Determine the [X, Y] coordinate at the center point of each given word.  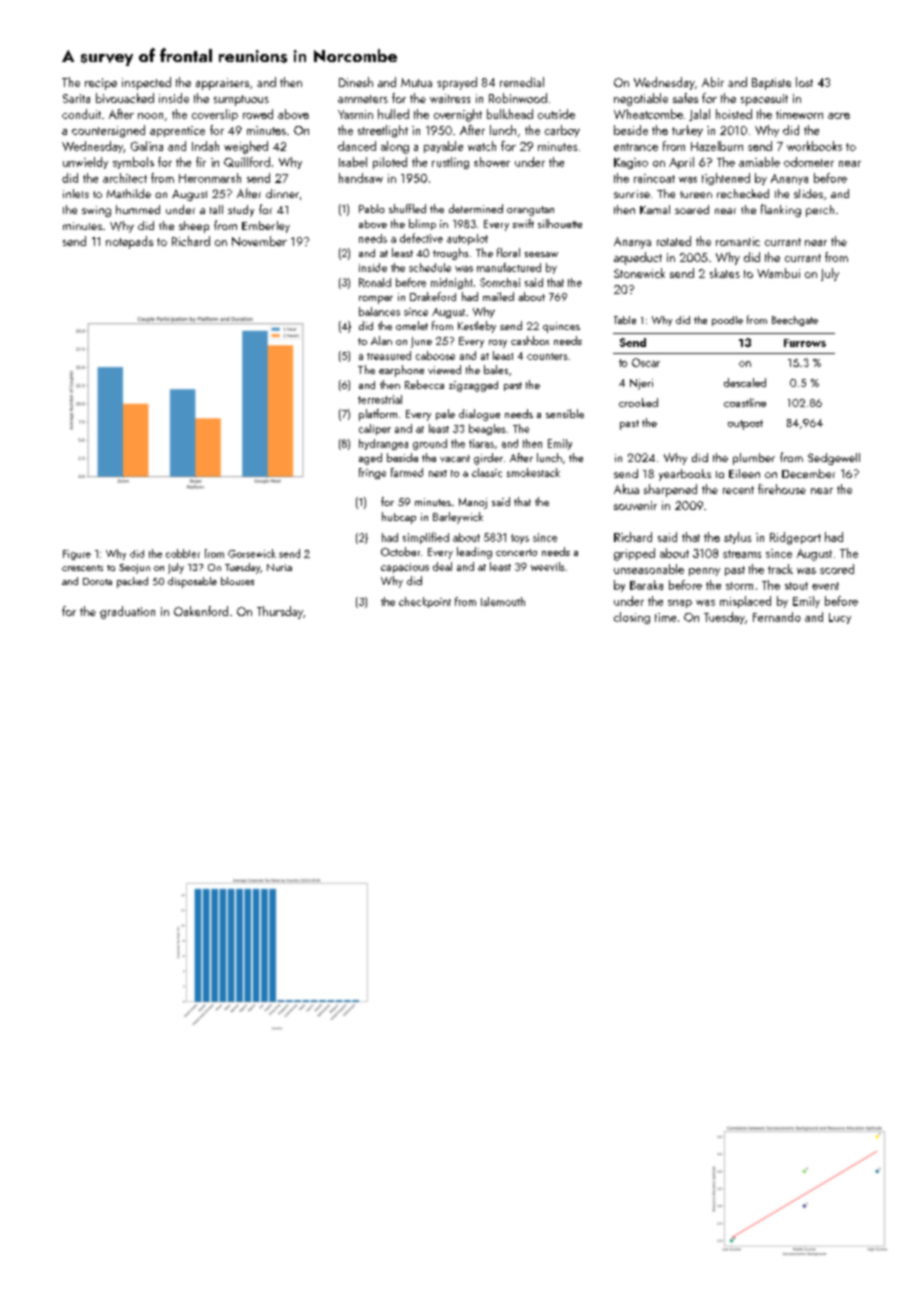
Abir [713, 82]
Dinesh [356, 82]
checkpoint [425, 602]
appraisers [222, 84]
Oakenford [201, 611]
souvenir [635, 505]
